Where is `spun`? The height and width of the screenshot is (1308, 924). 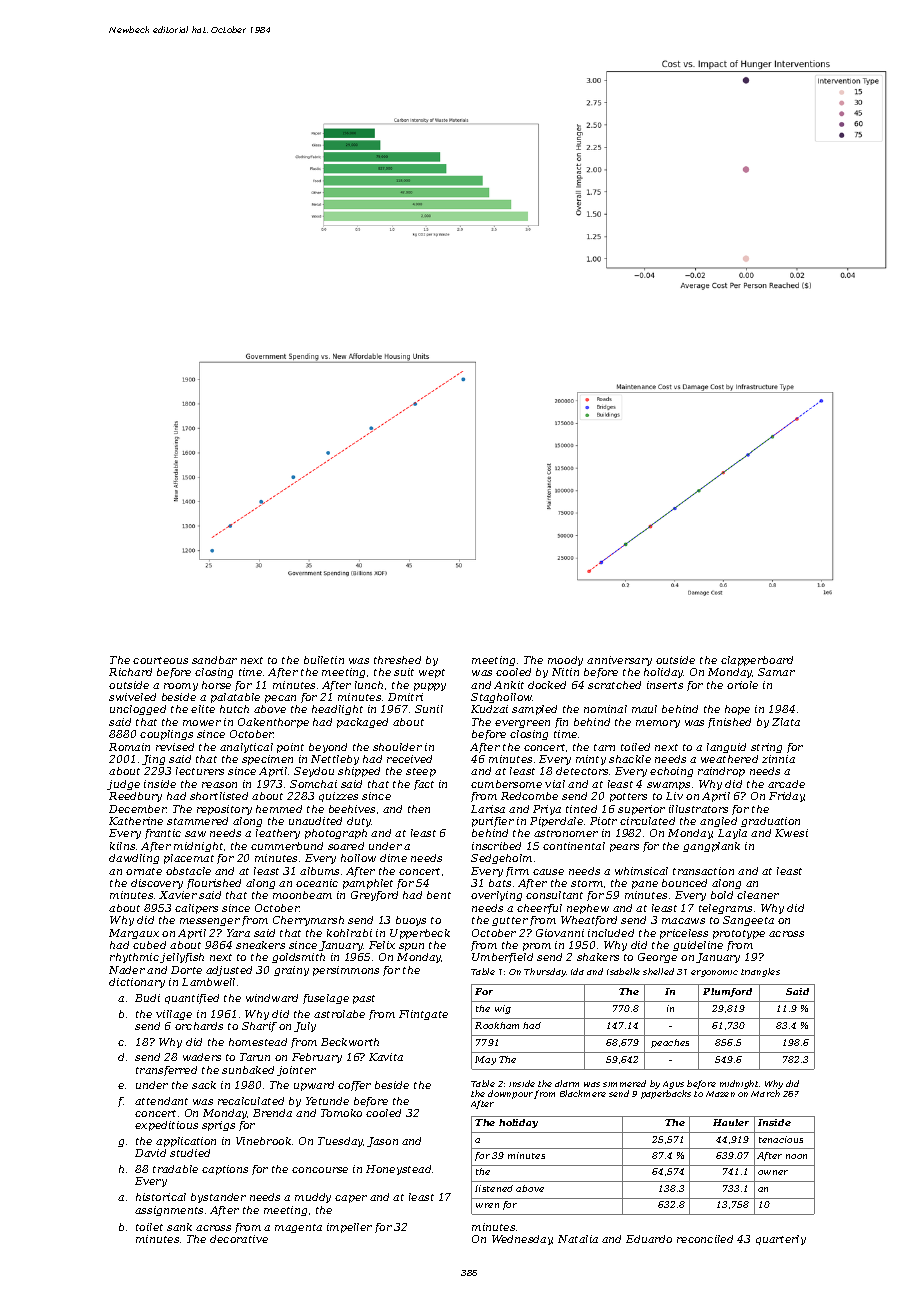 spun is located at coordinates (411, 947).
